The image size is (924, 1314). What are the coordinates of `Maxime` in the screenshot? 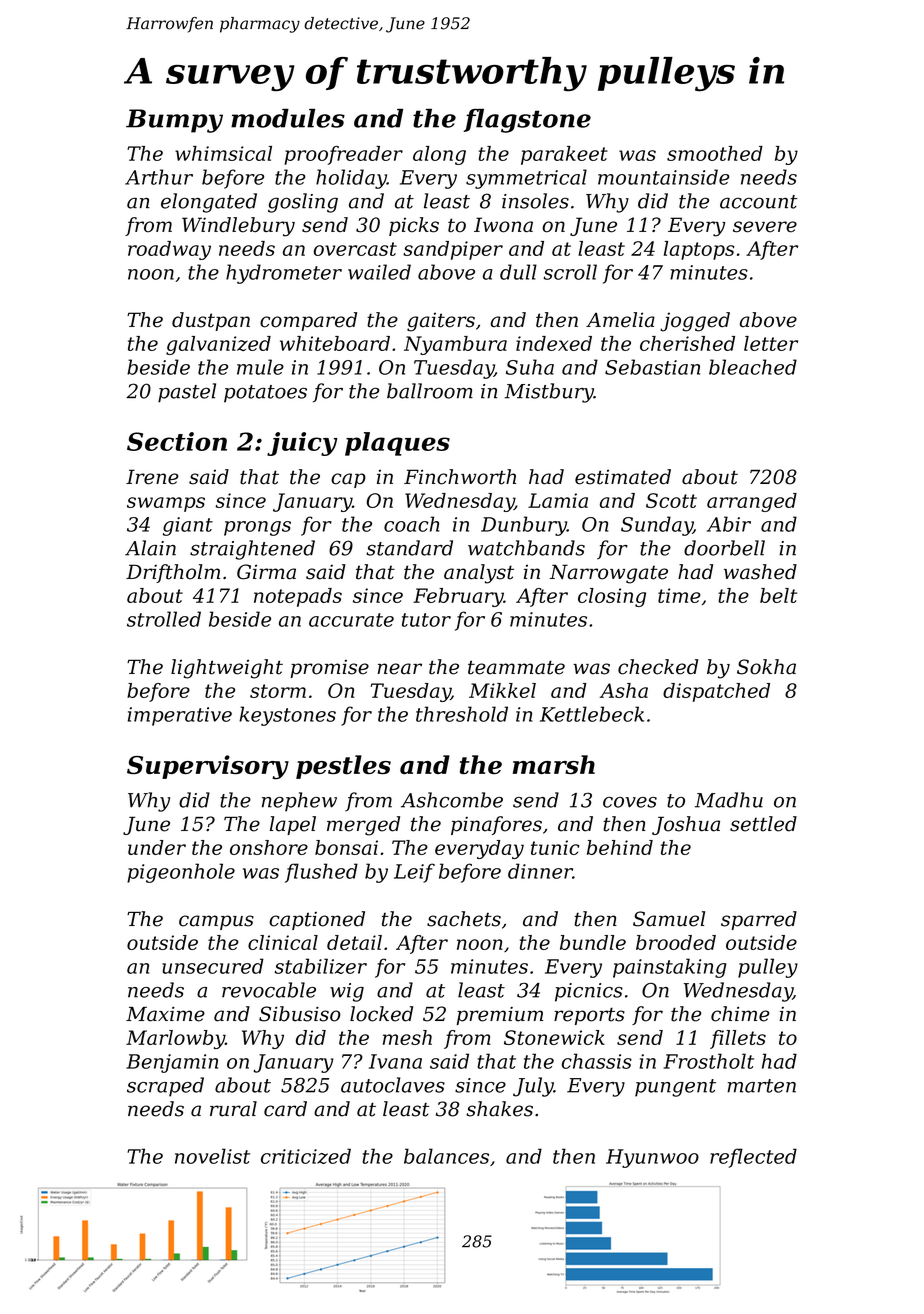 It's located at (165, 1014).
